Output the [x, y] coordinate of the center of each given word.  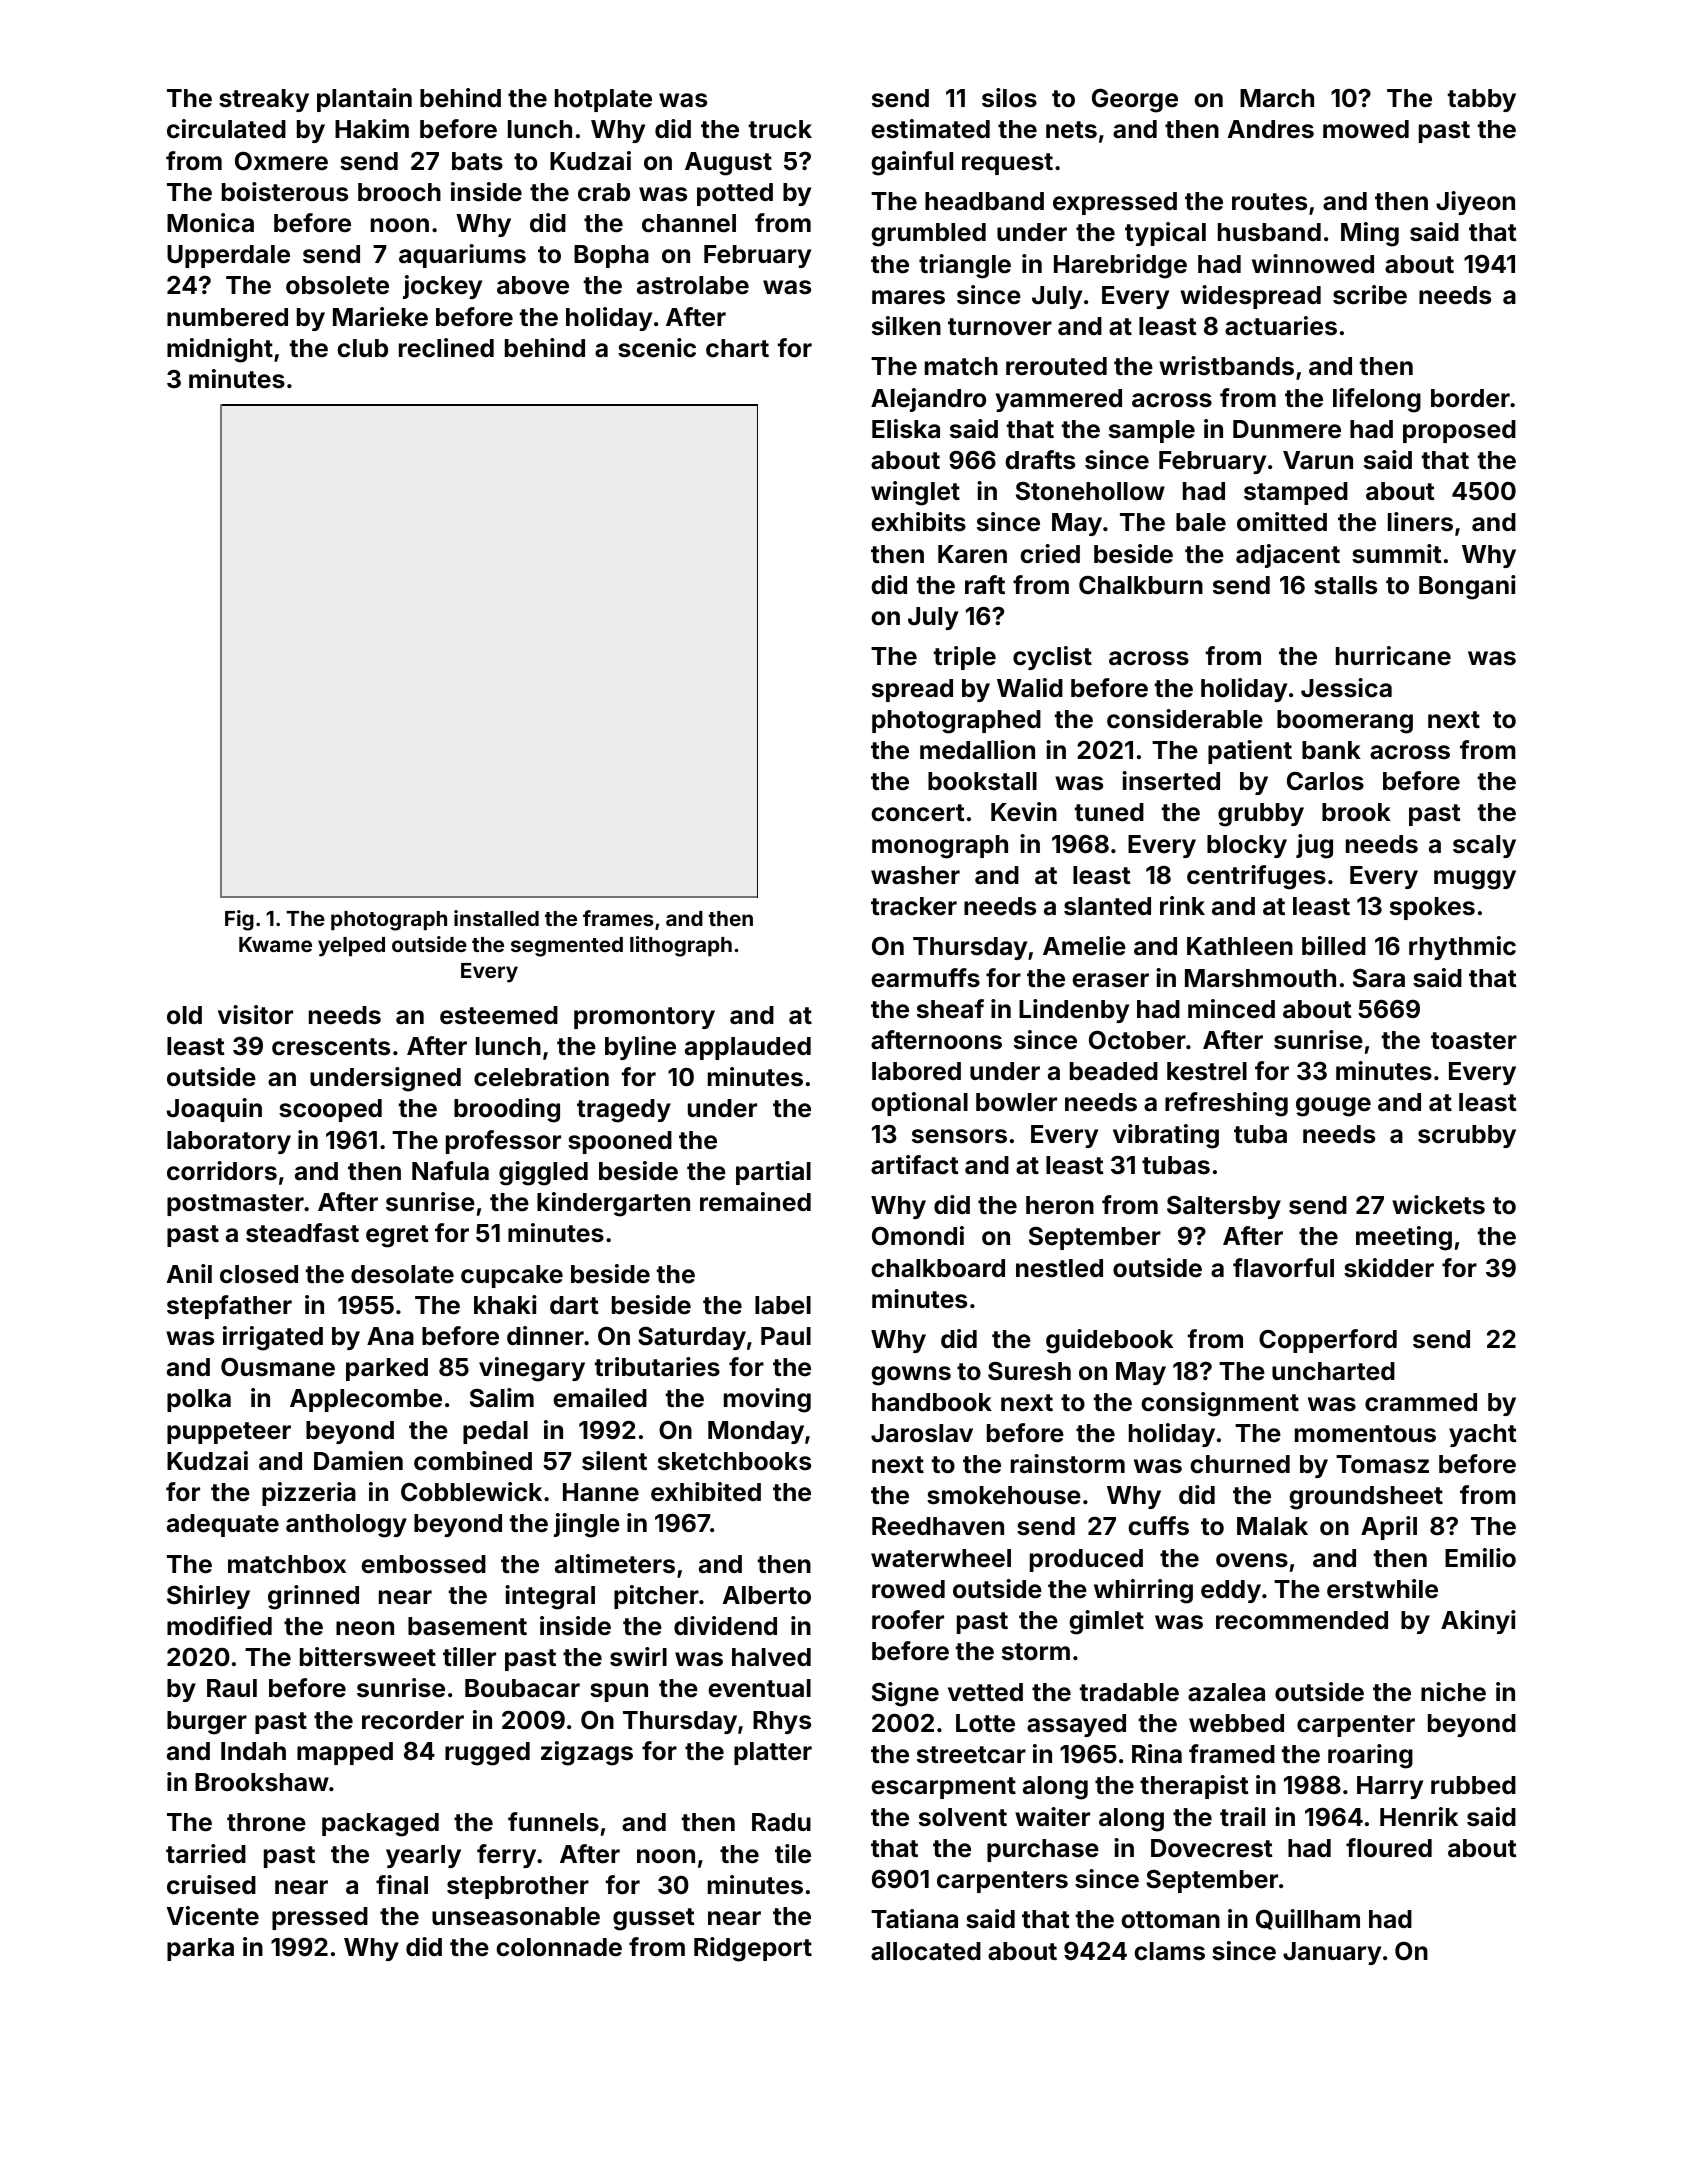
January [1332, 1953]
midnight [220, 350]
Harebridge [1120, 266]
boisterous [285, 192]
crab [604, 192]
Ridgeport [753, 1949]
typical [1165, 234]
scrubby [1467, 1136]
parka [200, 1949]
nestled [1059, 1268]
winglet [915, 493]
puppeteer [229, 1433]
